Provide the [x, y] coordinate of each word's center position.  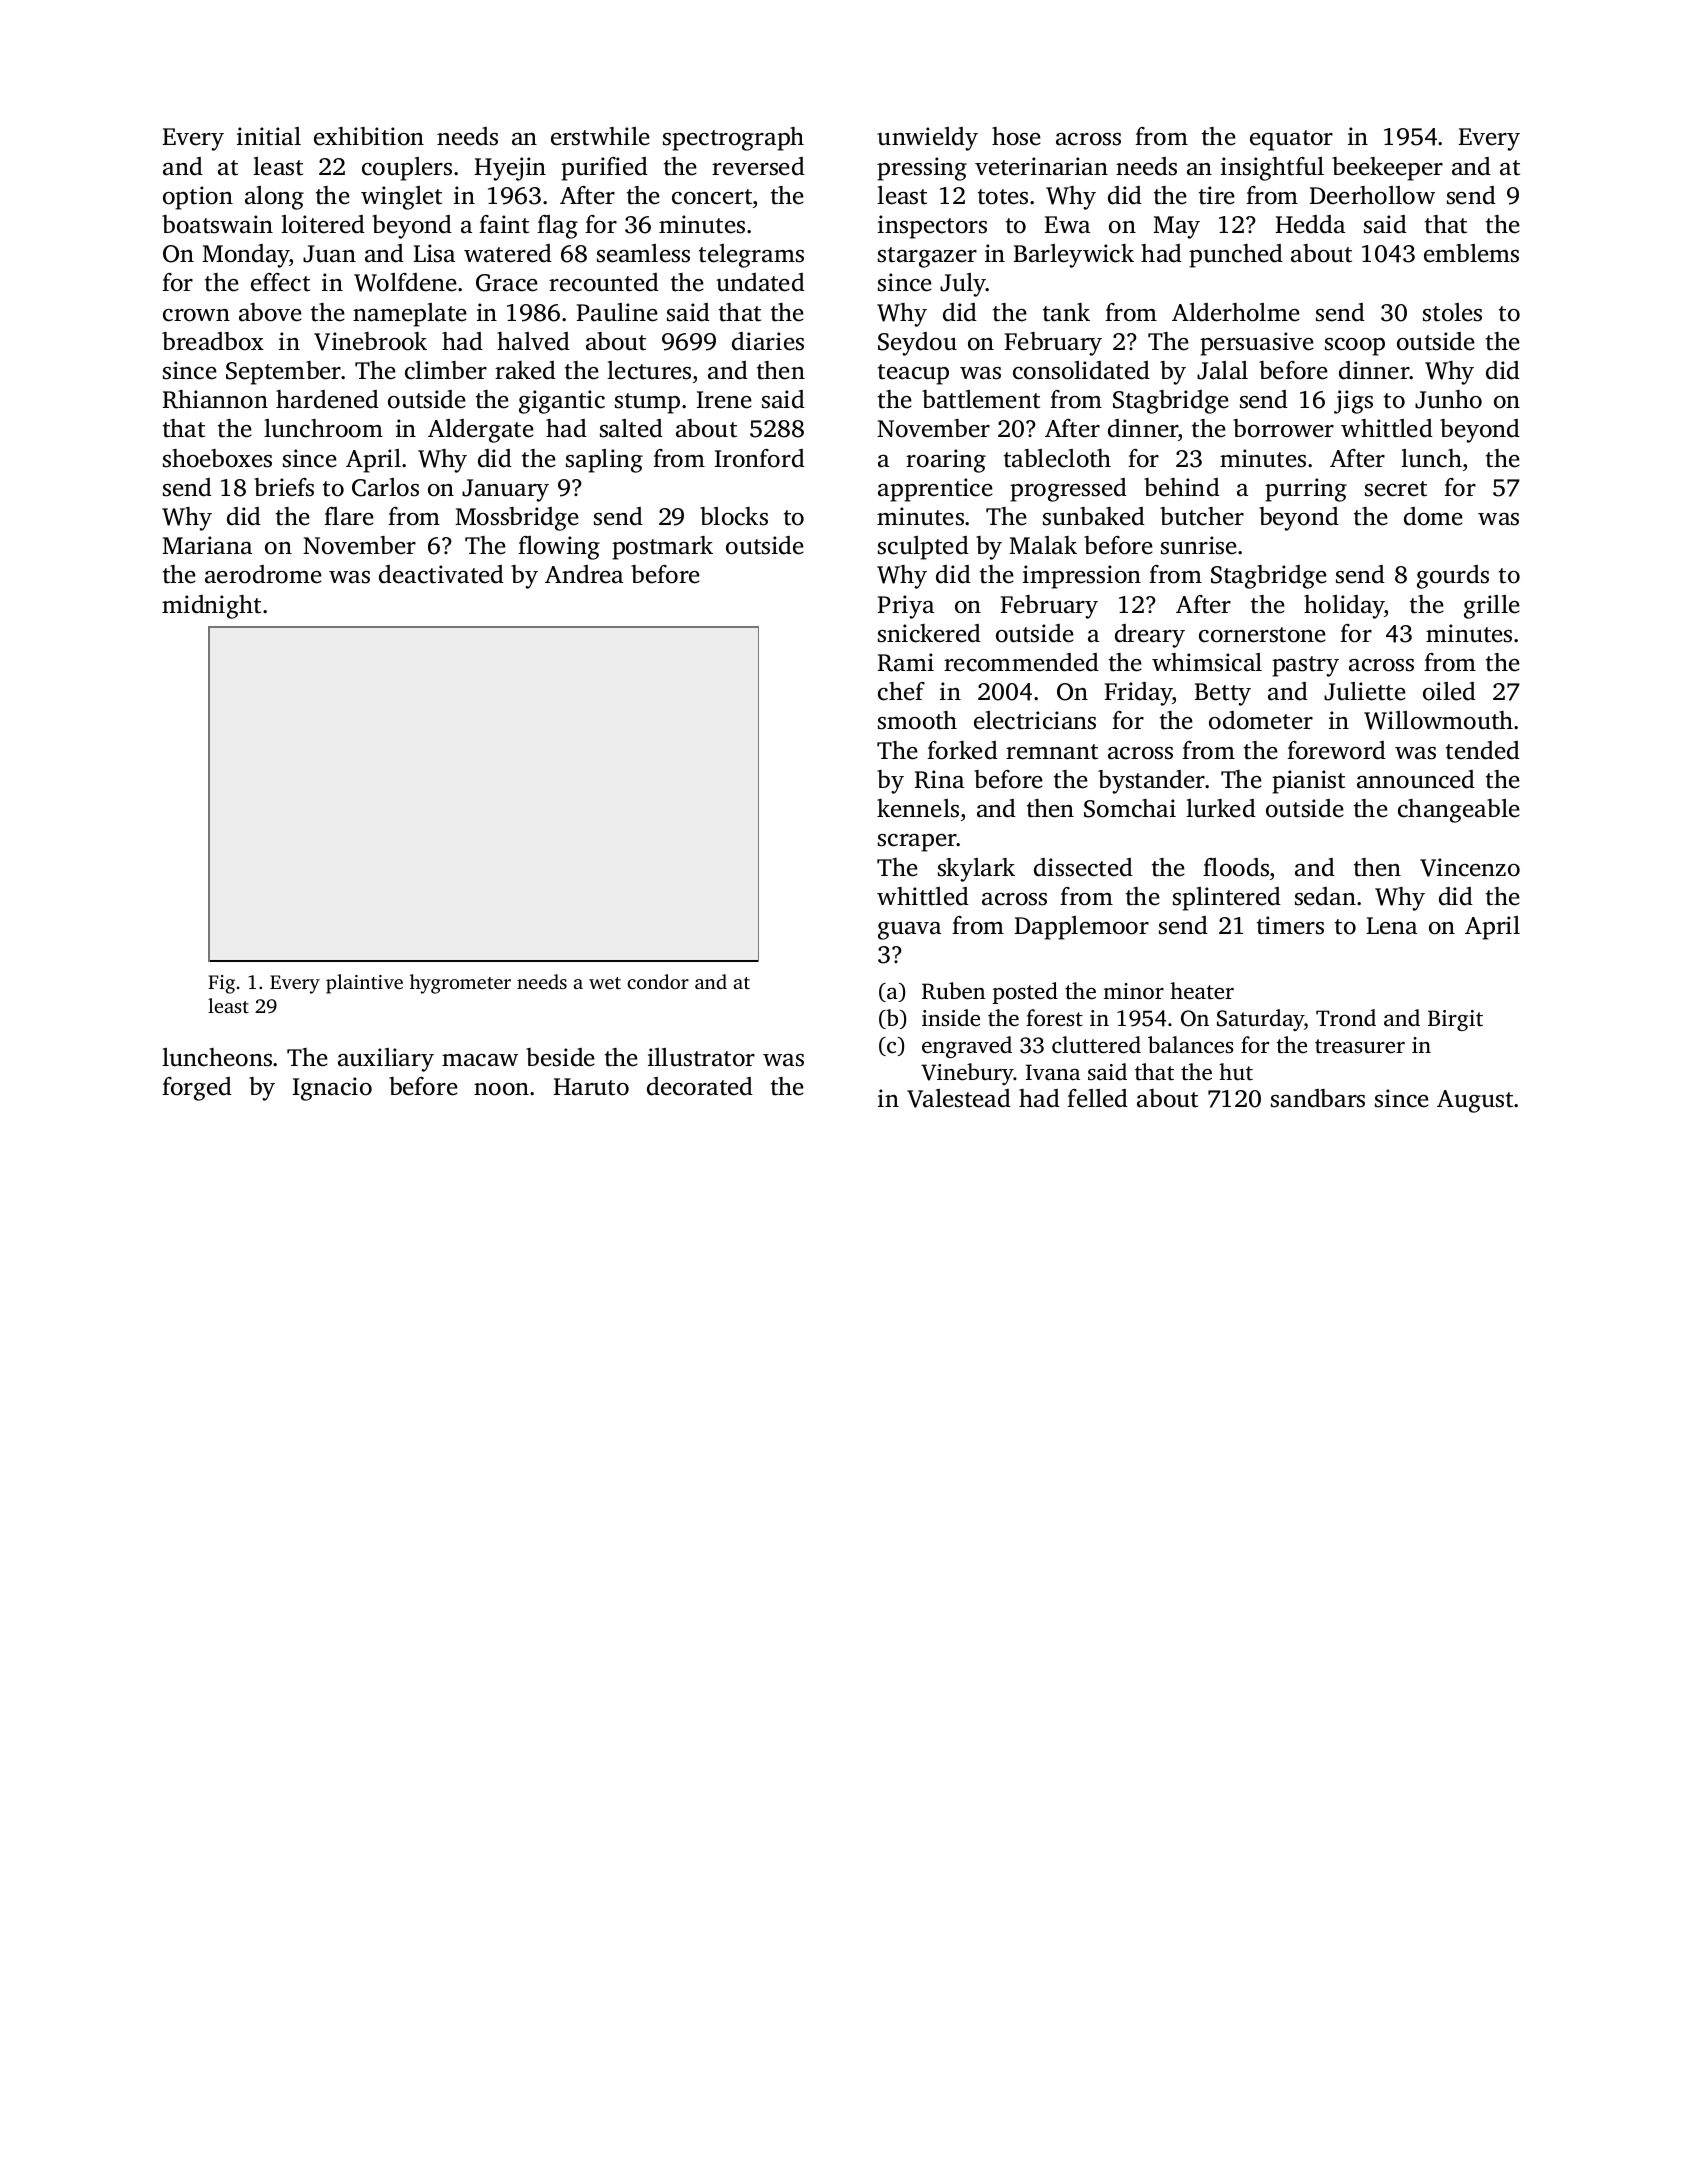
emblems [1471, 253]
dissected [1083, 867]
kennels [918, 808]
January [505, 490]
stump [647, 403]
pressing [922, 169]
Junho [1448, 399]
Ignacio [332, 1089]
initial [269, 136]
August [1475, 1101]
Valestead [959, 1098]
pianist [1308, 782]
